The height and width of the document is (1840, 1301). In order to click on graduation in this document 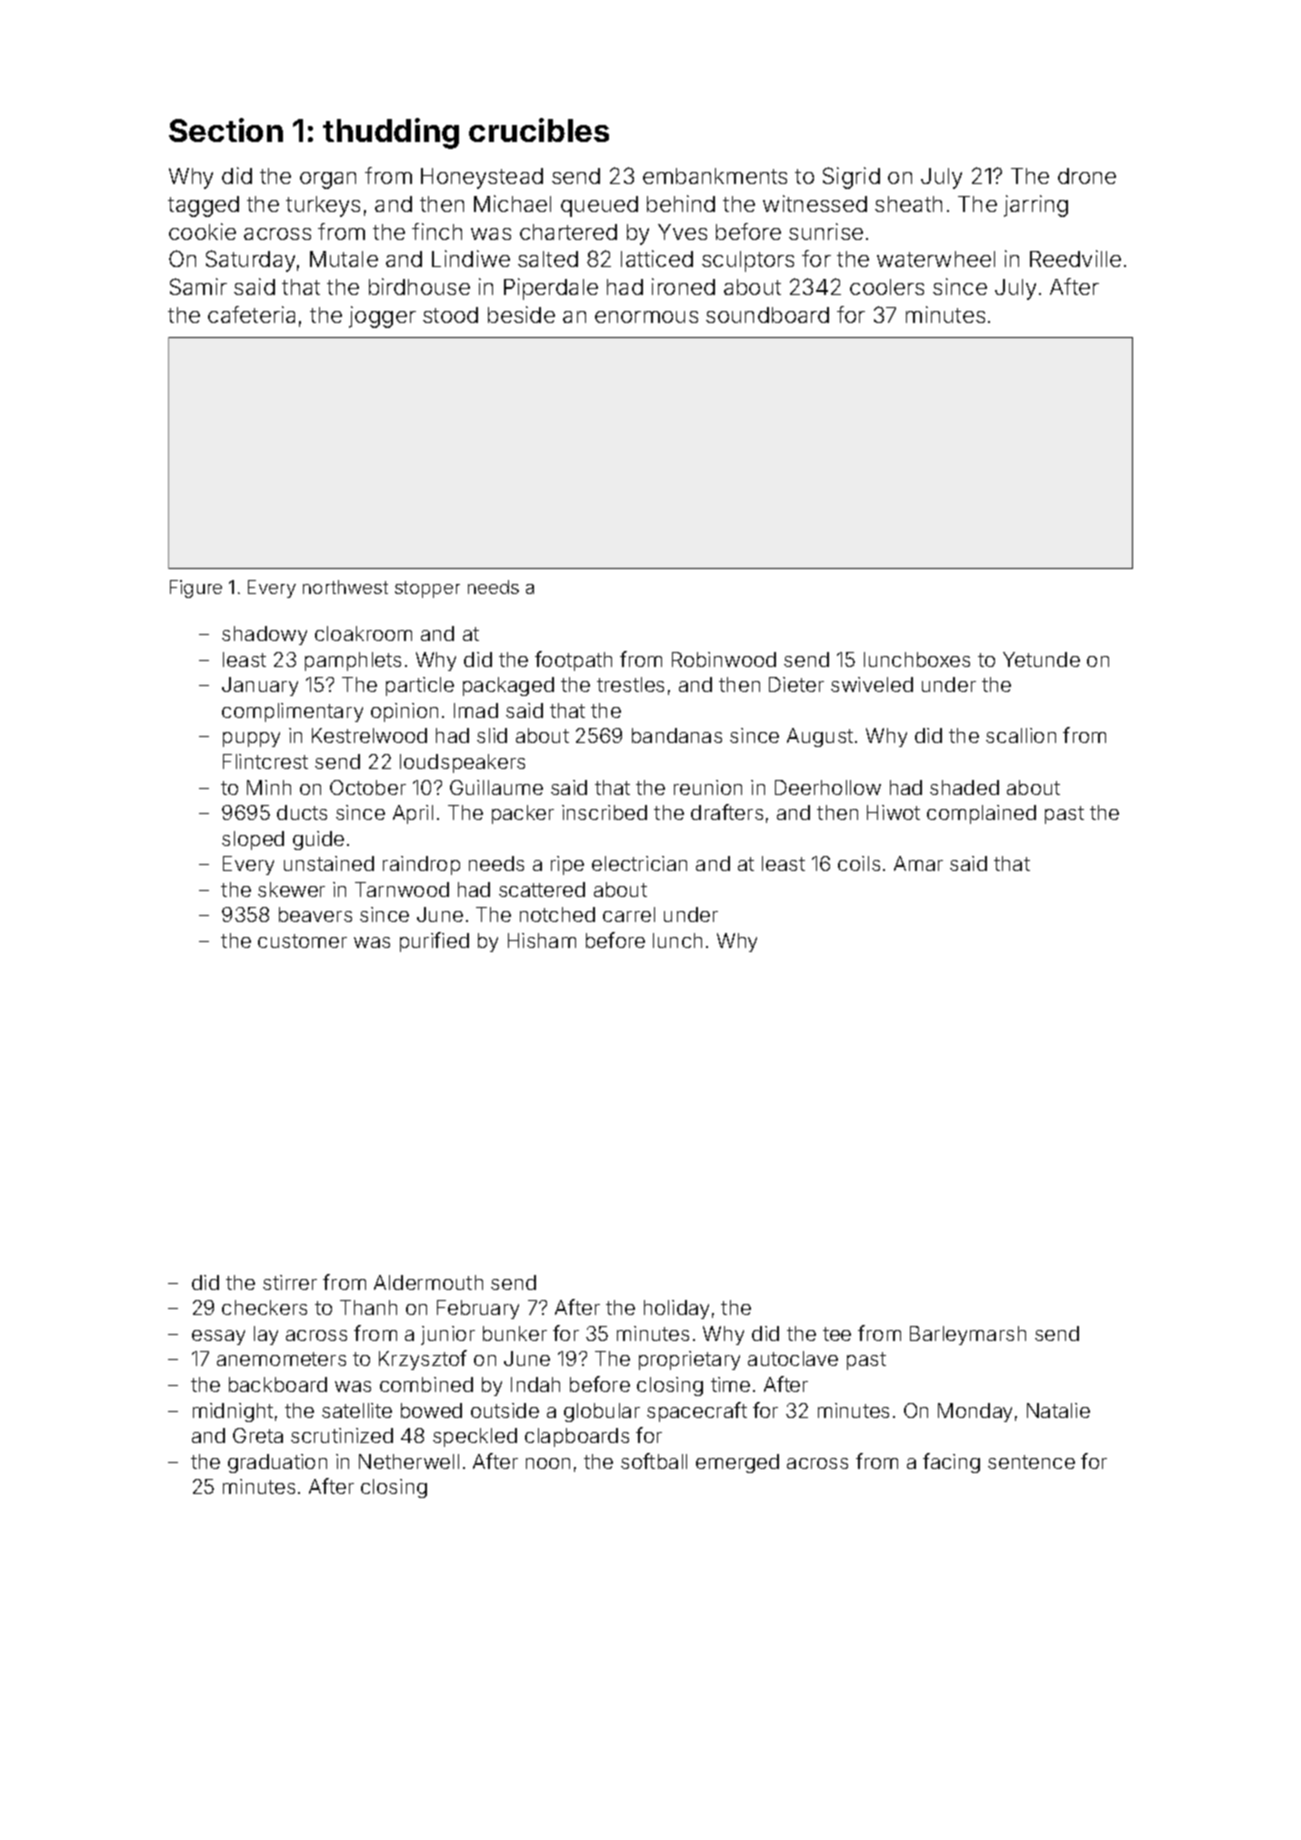, I will do `click(277, 1463)`.
